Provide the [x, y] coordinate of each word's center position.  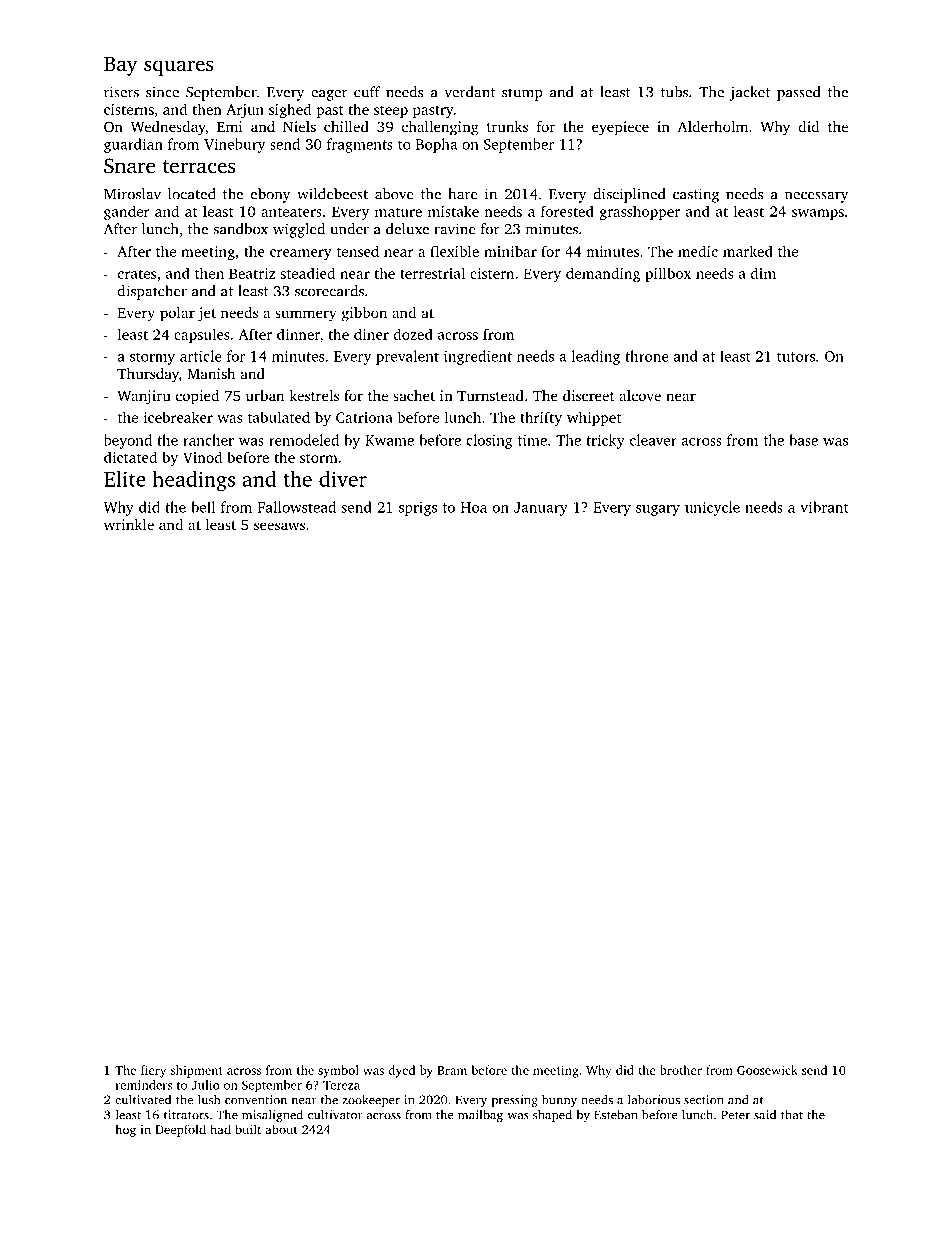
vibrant [824, 507]
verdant [469, 92]
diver [343, 479]
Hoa [474, 507]
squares [178, 68]
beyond [128, 441]
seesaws [279, 526]
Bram [452, 1070]
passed [798, 93]
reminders [144, 1085]
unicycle [712, 508]
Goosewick [767, 1070]
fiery [153, 1071]
